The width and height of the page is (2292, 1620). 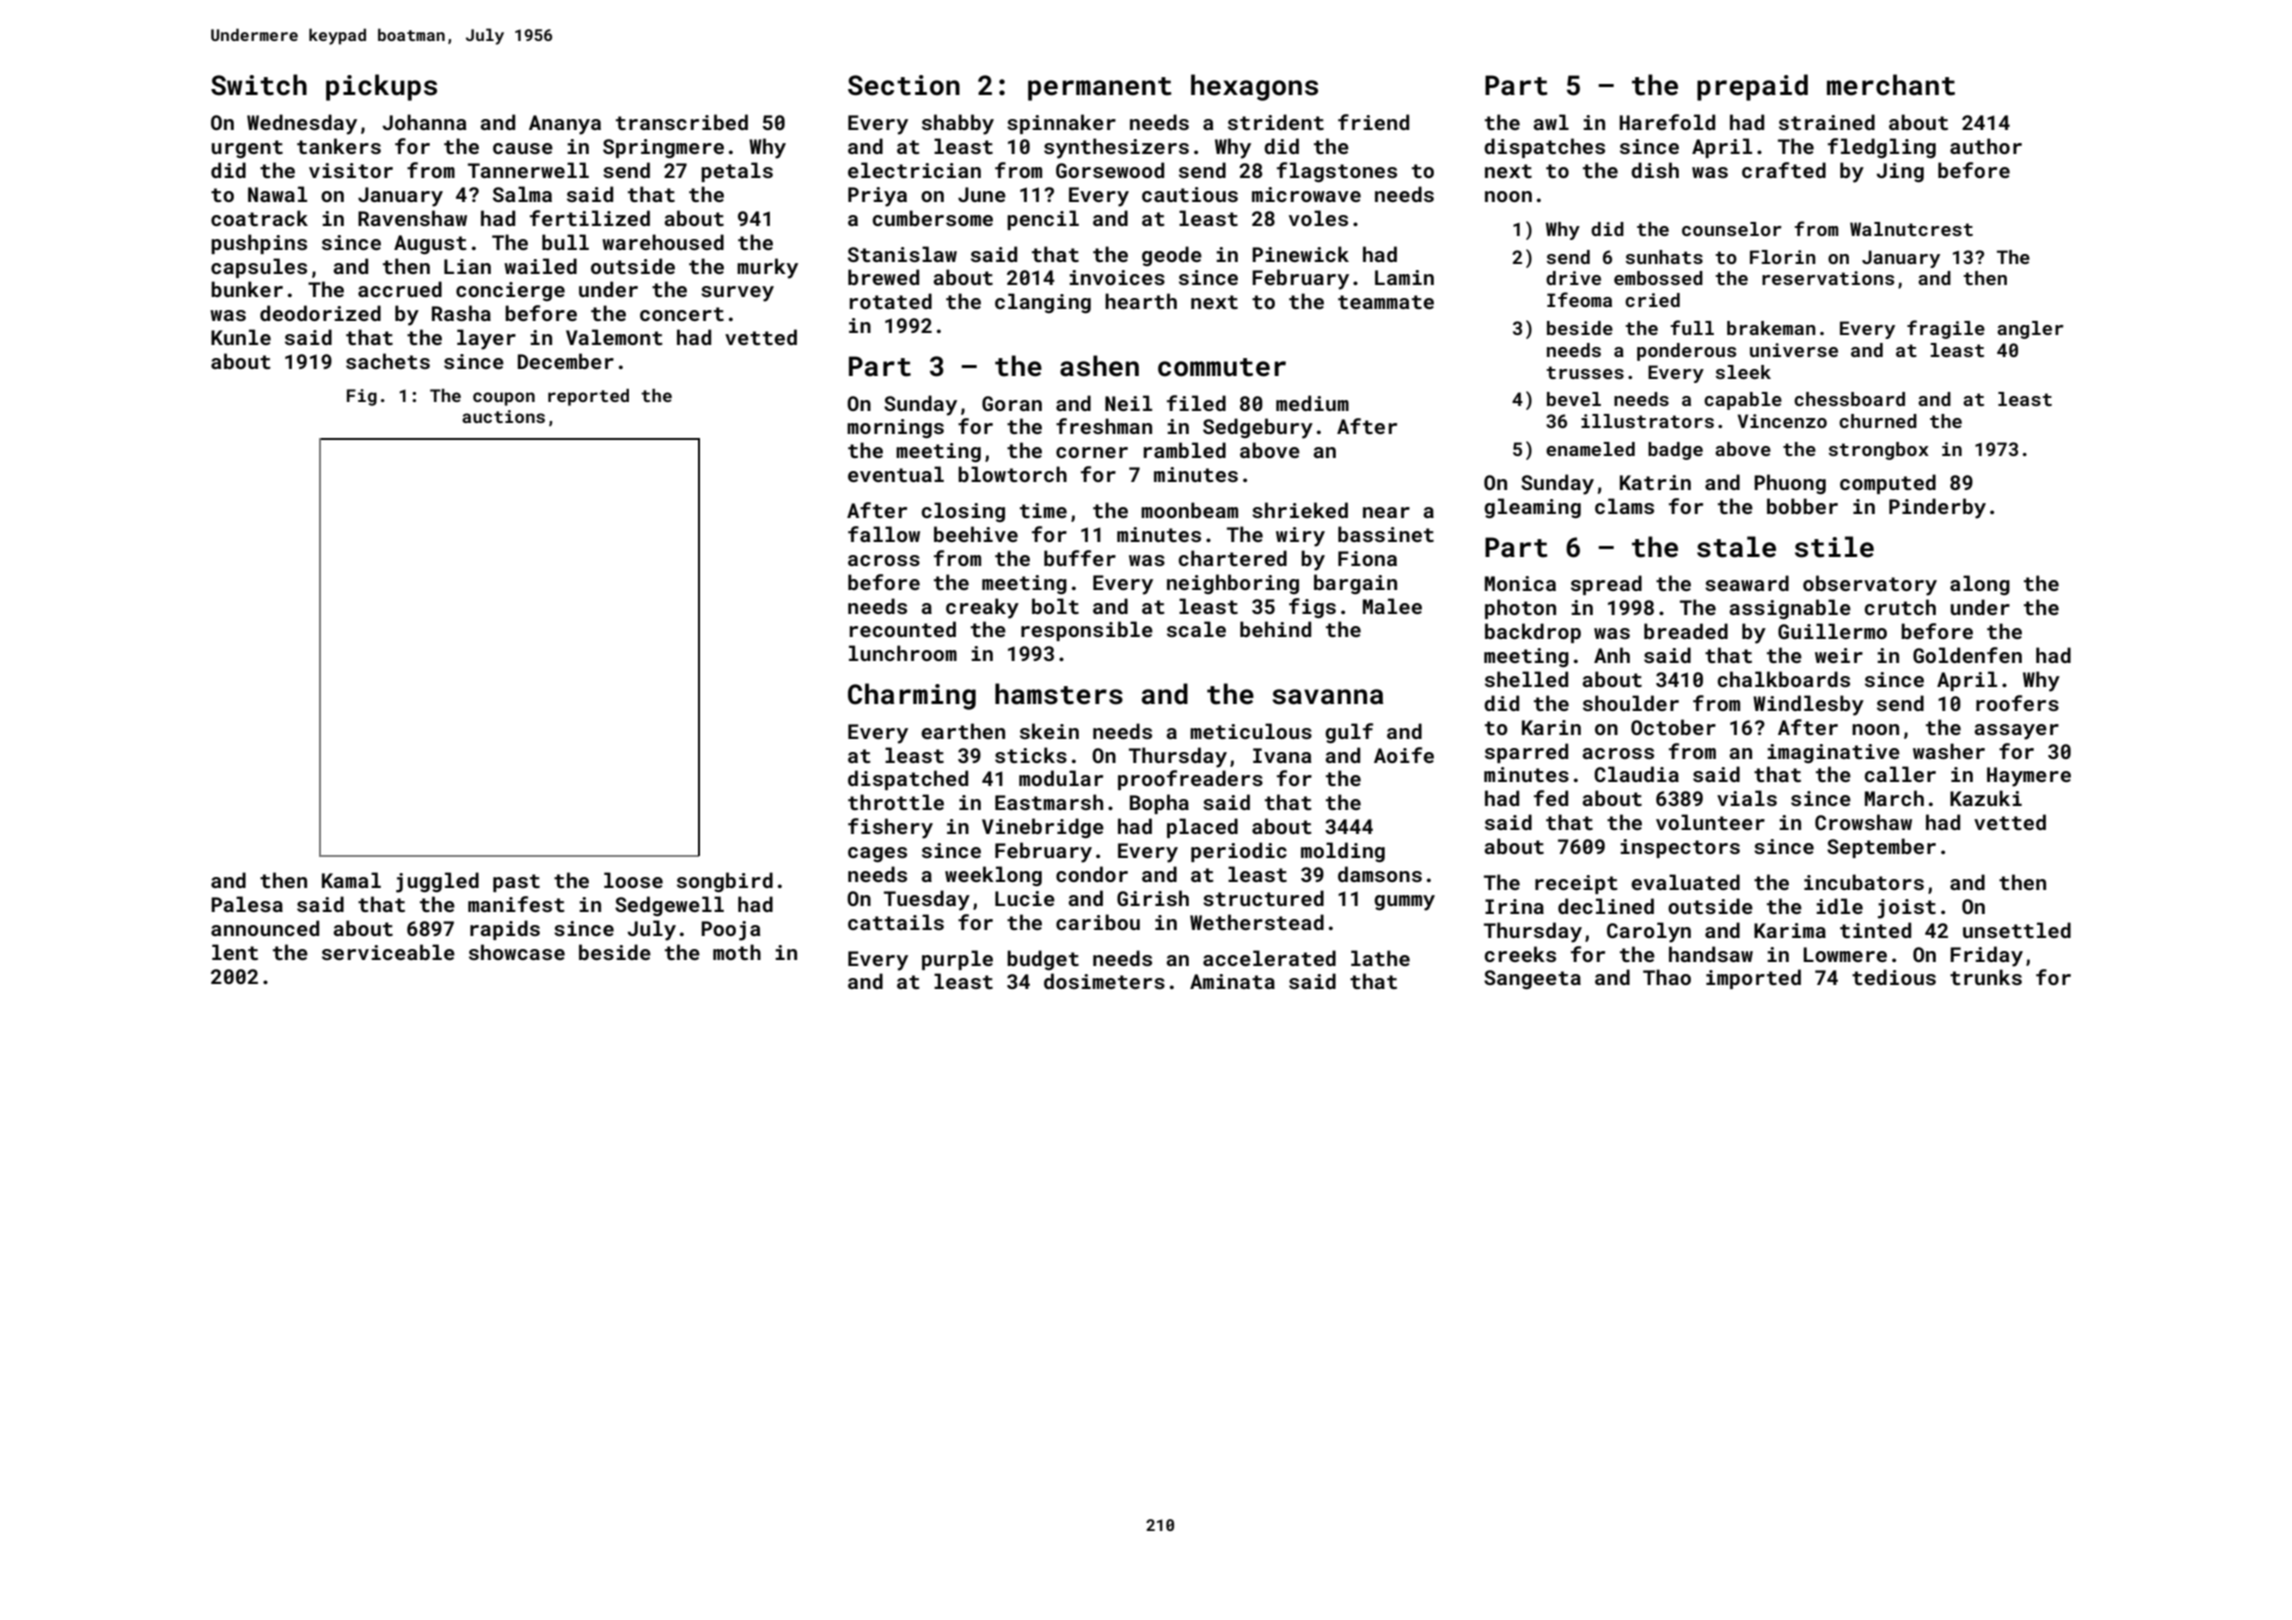 What do you see at coordinates (737, 952) in the page?
I see `moth` at bounding box center [737, 952].
